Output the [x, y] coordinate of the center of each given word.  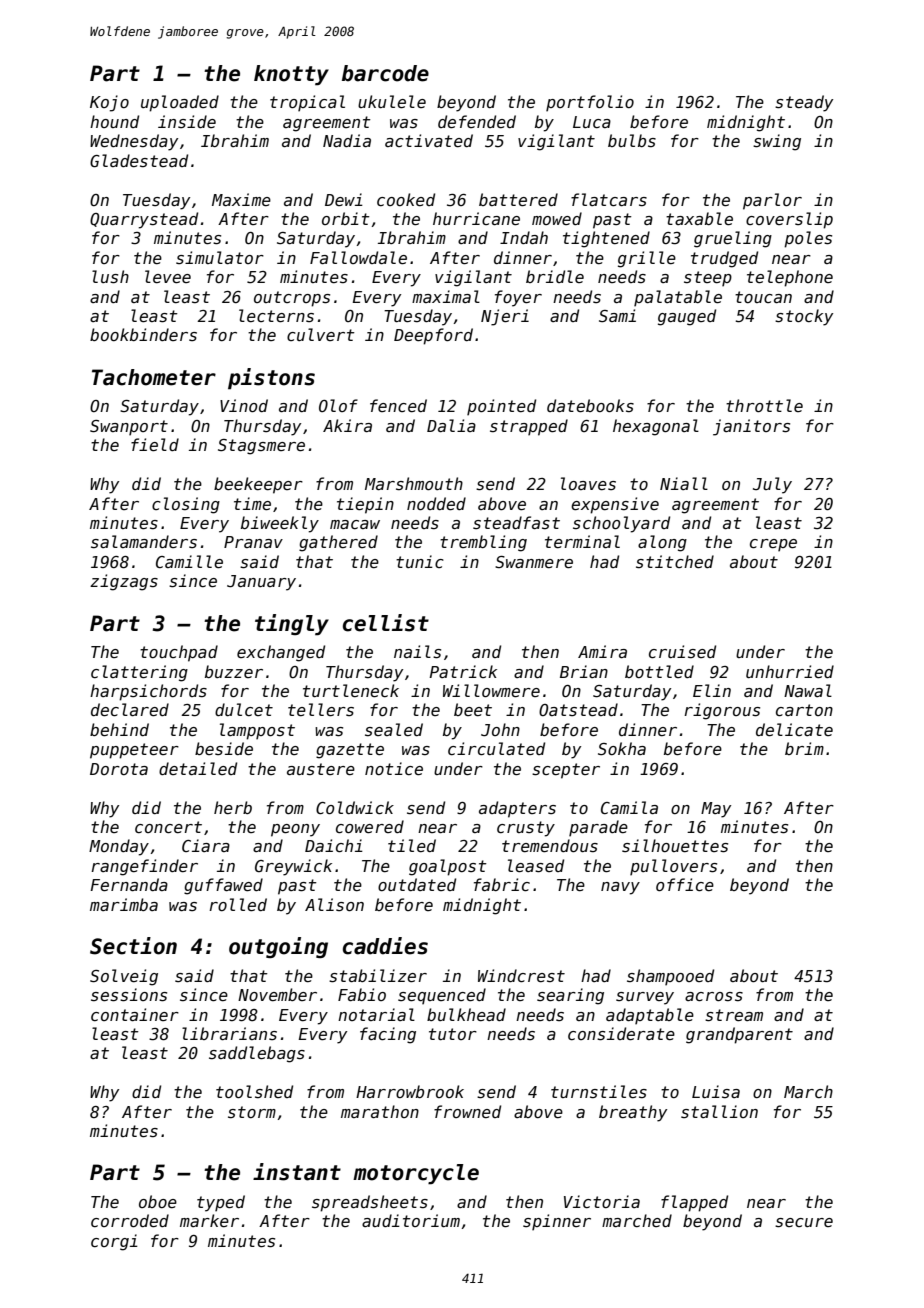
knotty [291, 75]
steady [804, 103]
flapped [694, 1203]
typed [221, 1203]
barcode [385, 73]
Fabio [362, 994]
